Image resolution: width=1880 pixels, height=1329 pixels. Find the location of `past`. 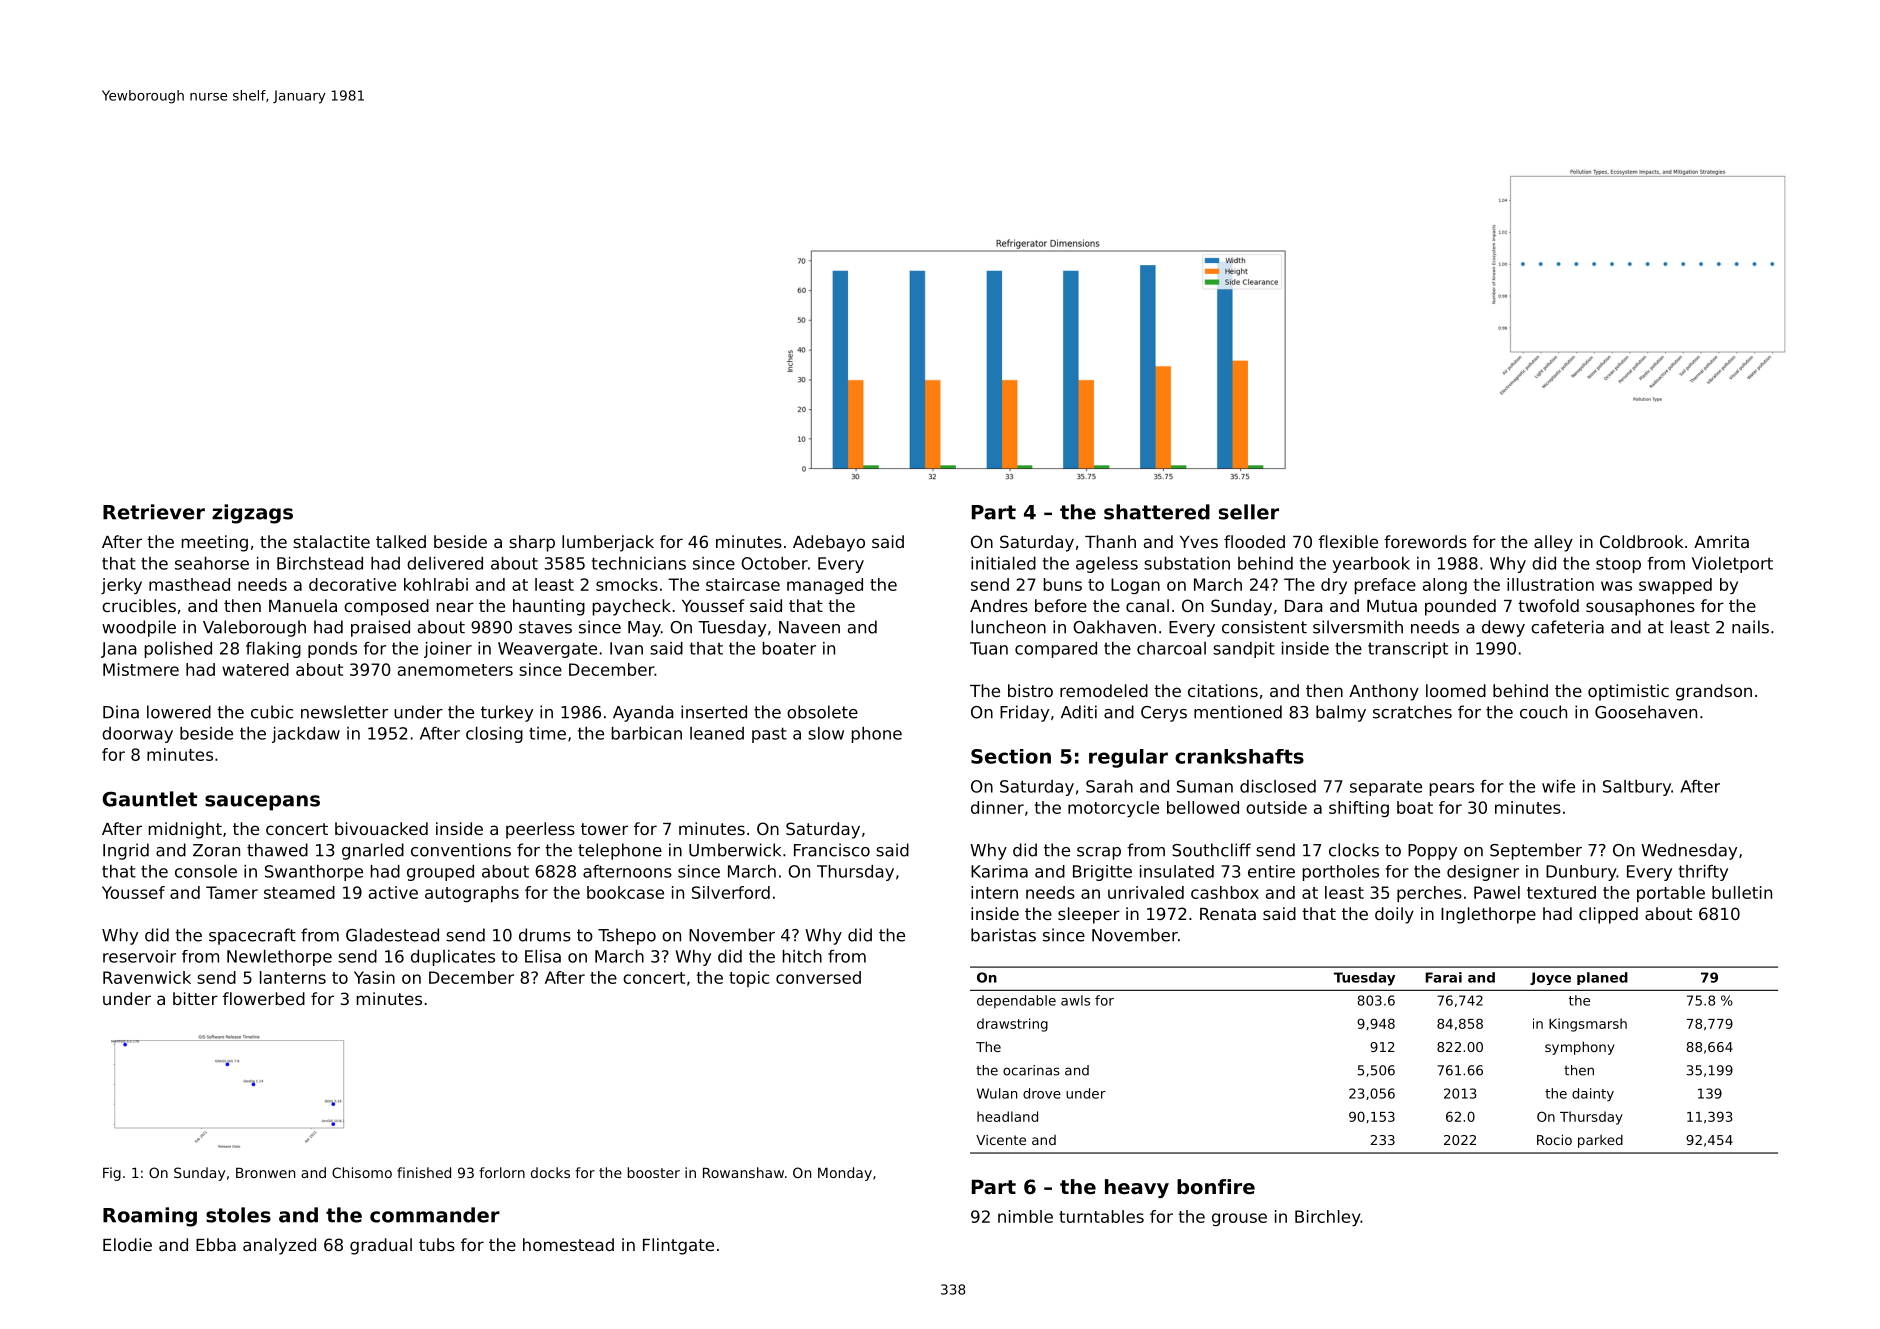

past is located at coordinates (769, 735).
